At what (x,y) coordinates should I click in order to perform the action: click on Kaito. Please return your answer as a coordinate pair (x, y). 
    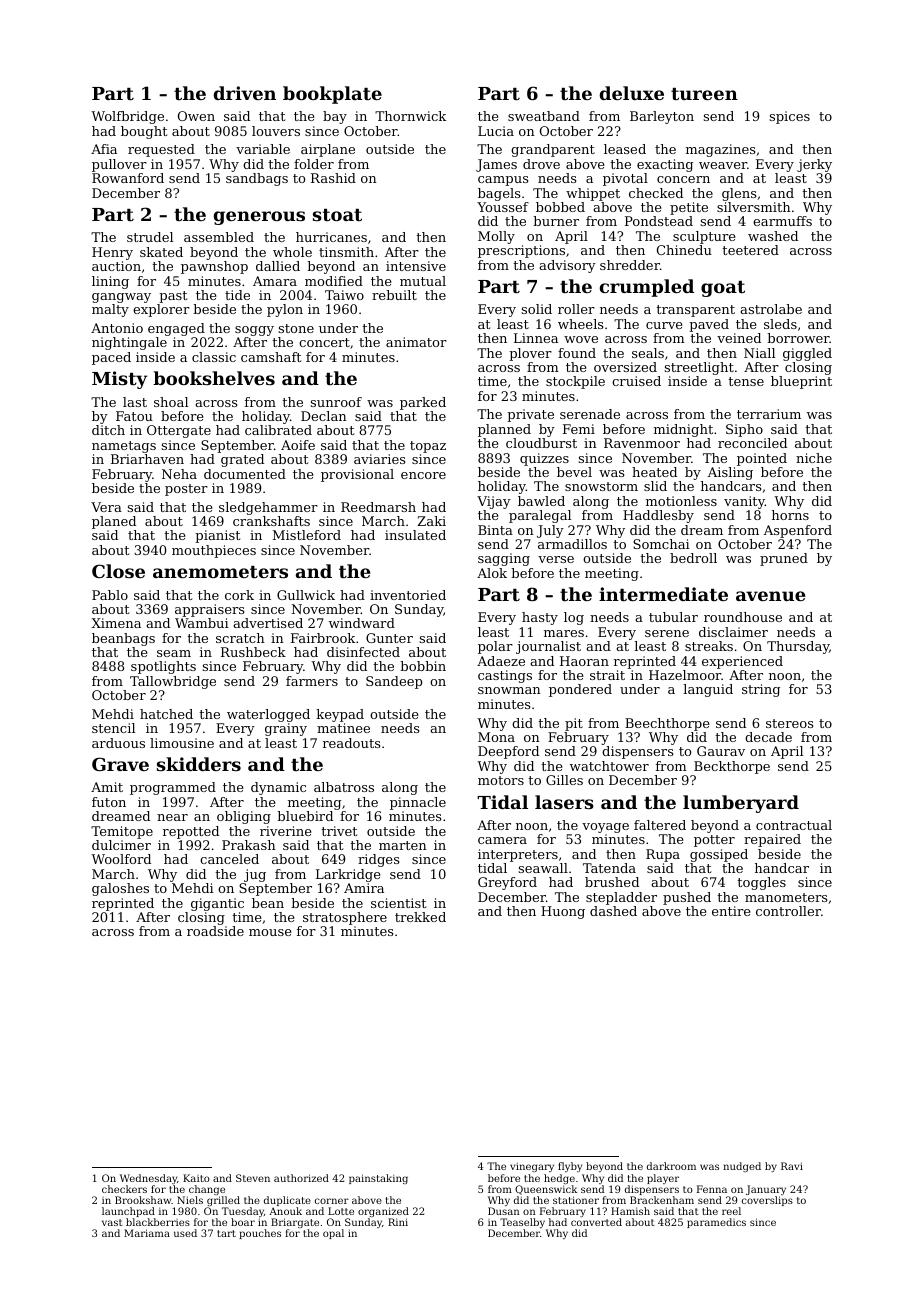
    Looking at the image, I should click on (196, 1178).
